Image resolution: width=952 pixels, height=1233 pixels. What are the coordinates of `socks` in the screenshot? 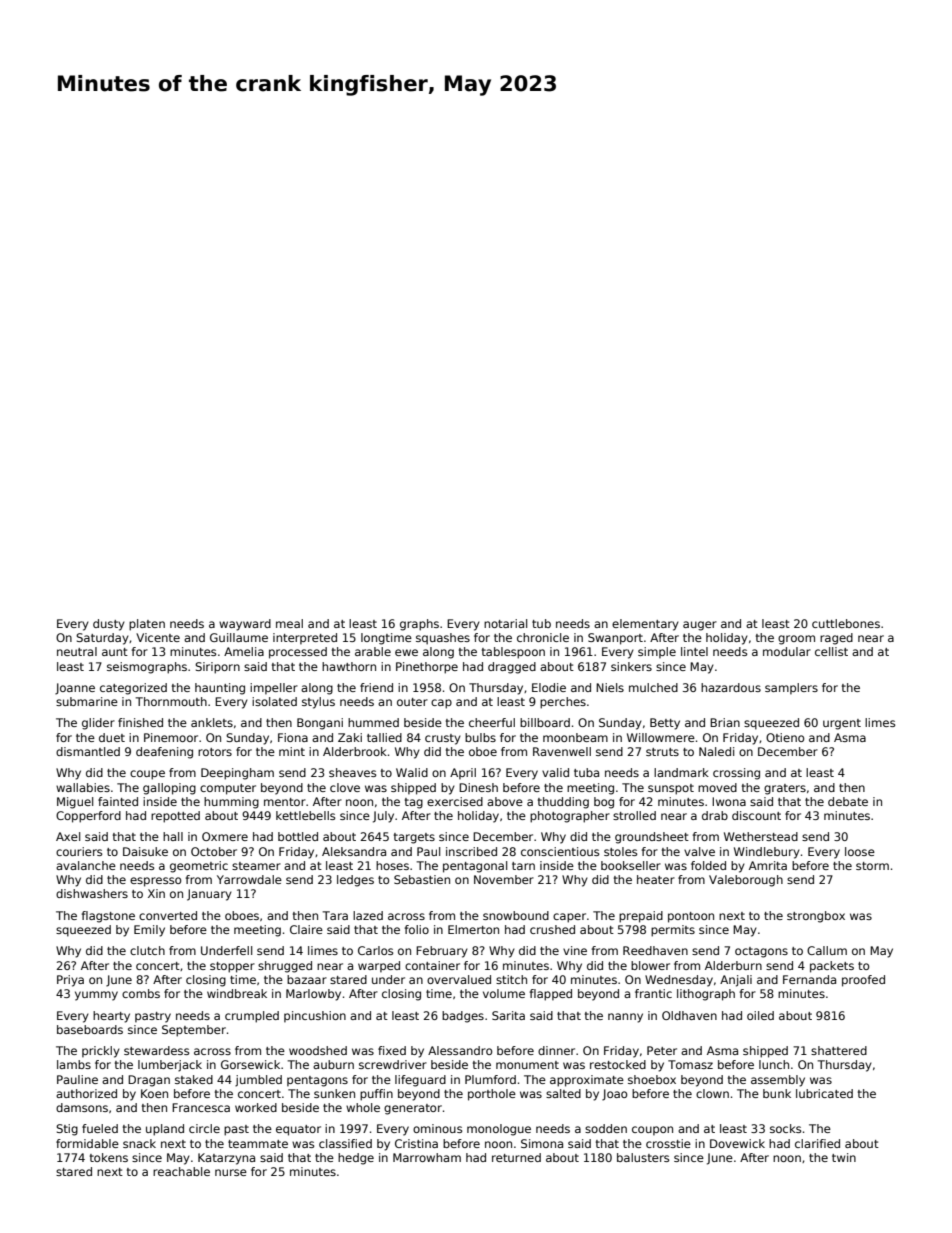 It's located at (785, 1128).
